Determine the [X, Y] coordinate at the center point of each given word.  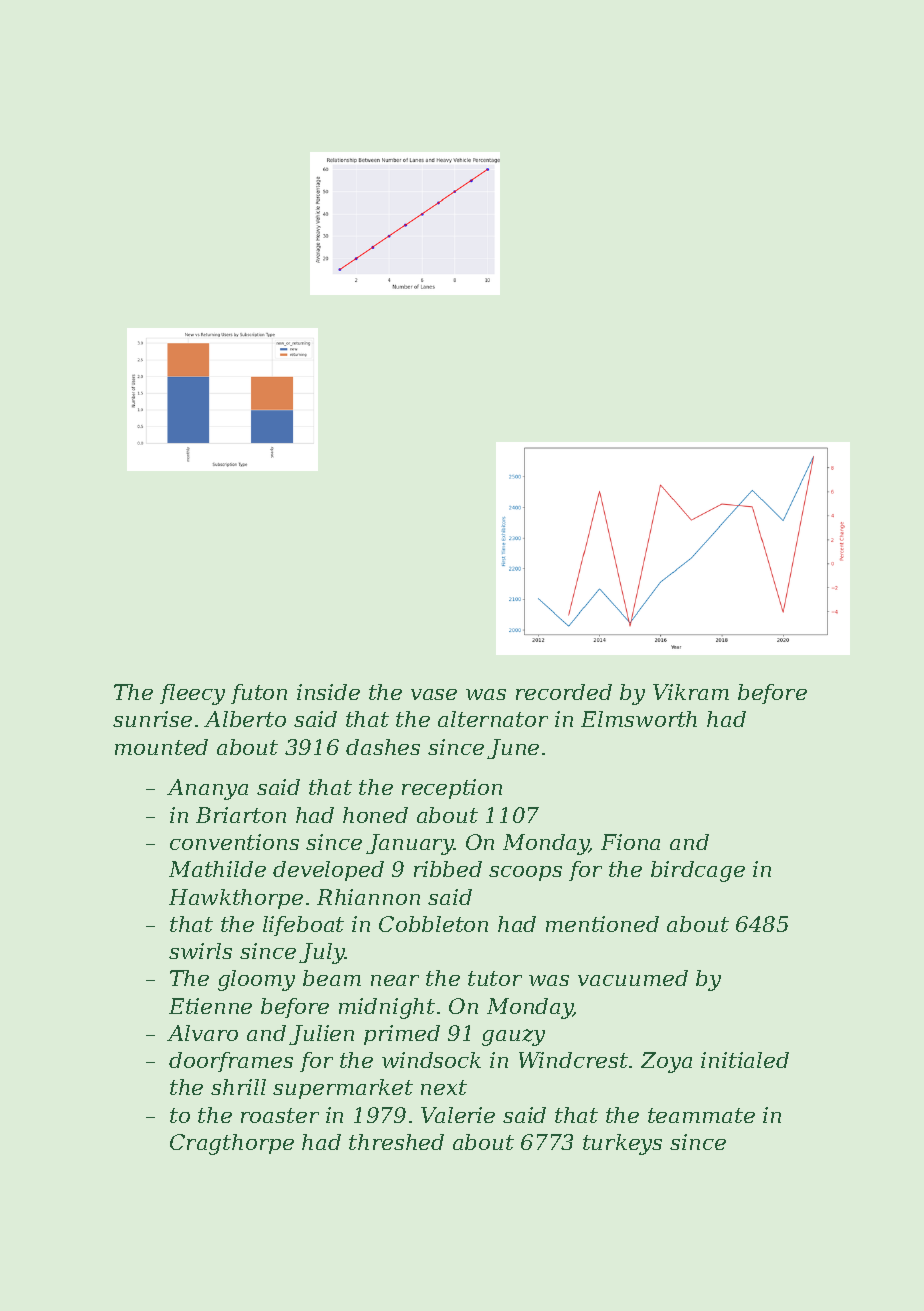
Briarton [241, 815]
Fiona [630, 842]
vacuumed [633, 978]
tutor [495, 978]
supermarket [343, 1089]
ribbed [448, 869]
